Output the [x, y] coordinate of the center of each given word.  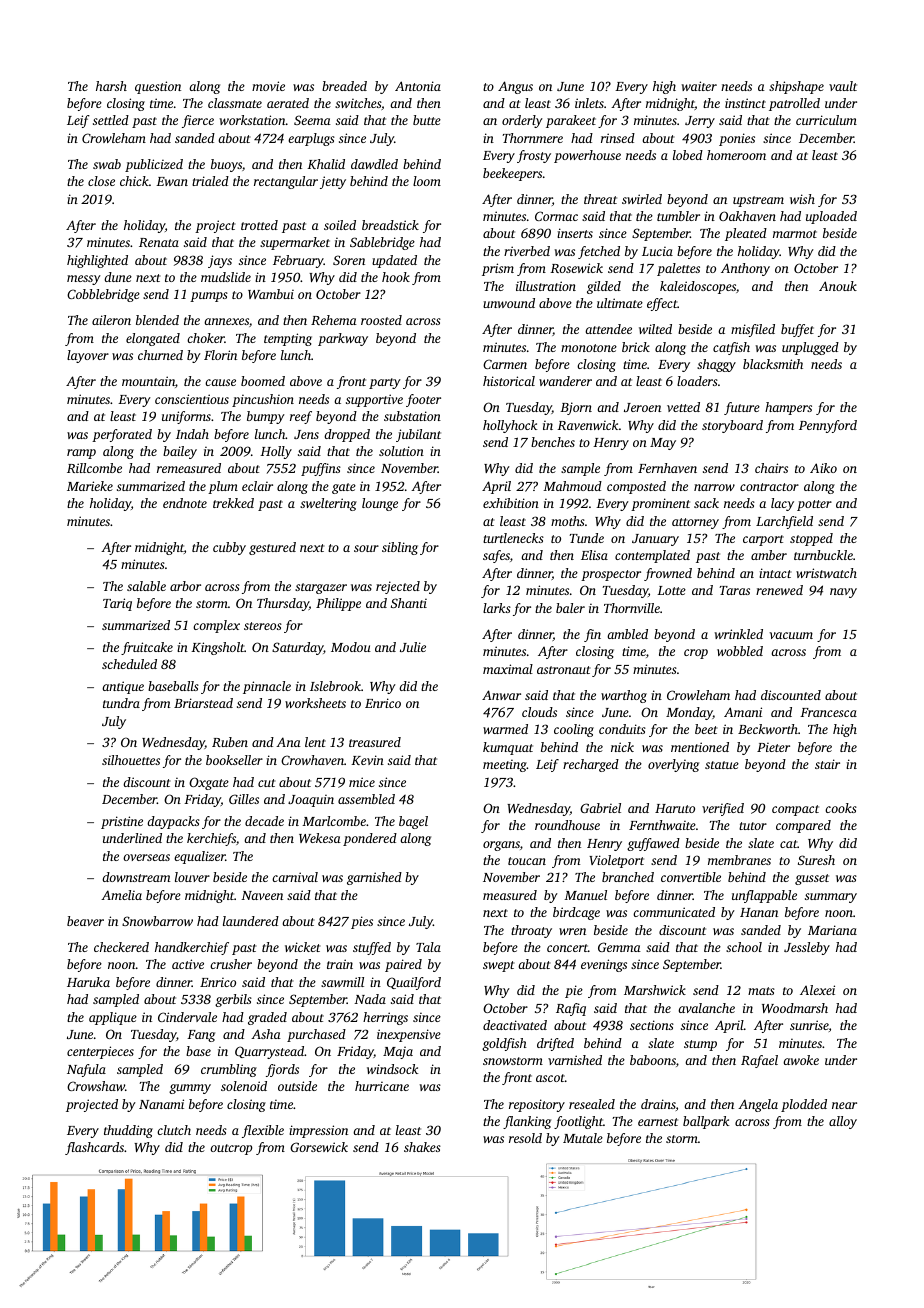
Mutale [583, 1138]
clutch [174, 1130]
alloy [843, 1122]
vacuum [791, 635]
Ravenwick [587, 425]
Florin [220, 355]
